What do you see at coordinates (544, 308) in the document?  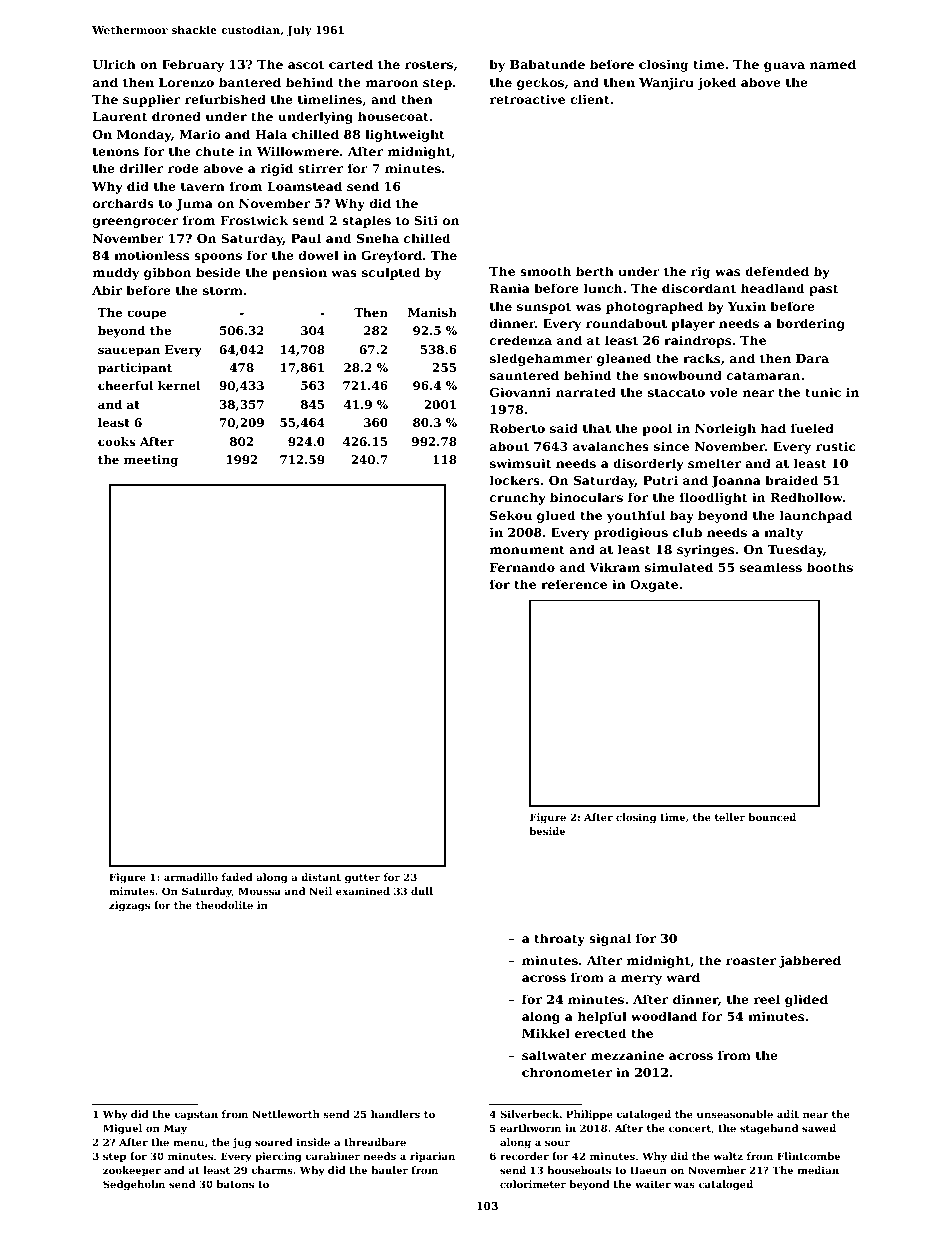 I see `sunspot` at bounding box center [544, 308].
